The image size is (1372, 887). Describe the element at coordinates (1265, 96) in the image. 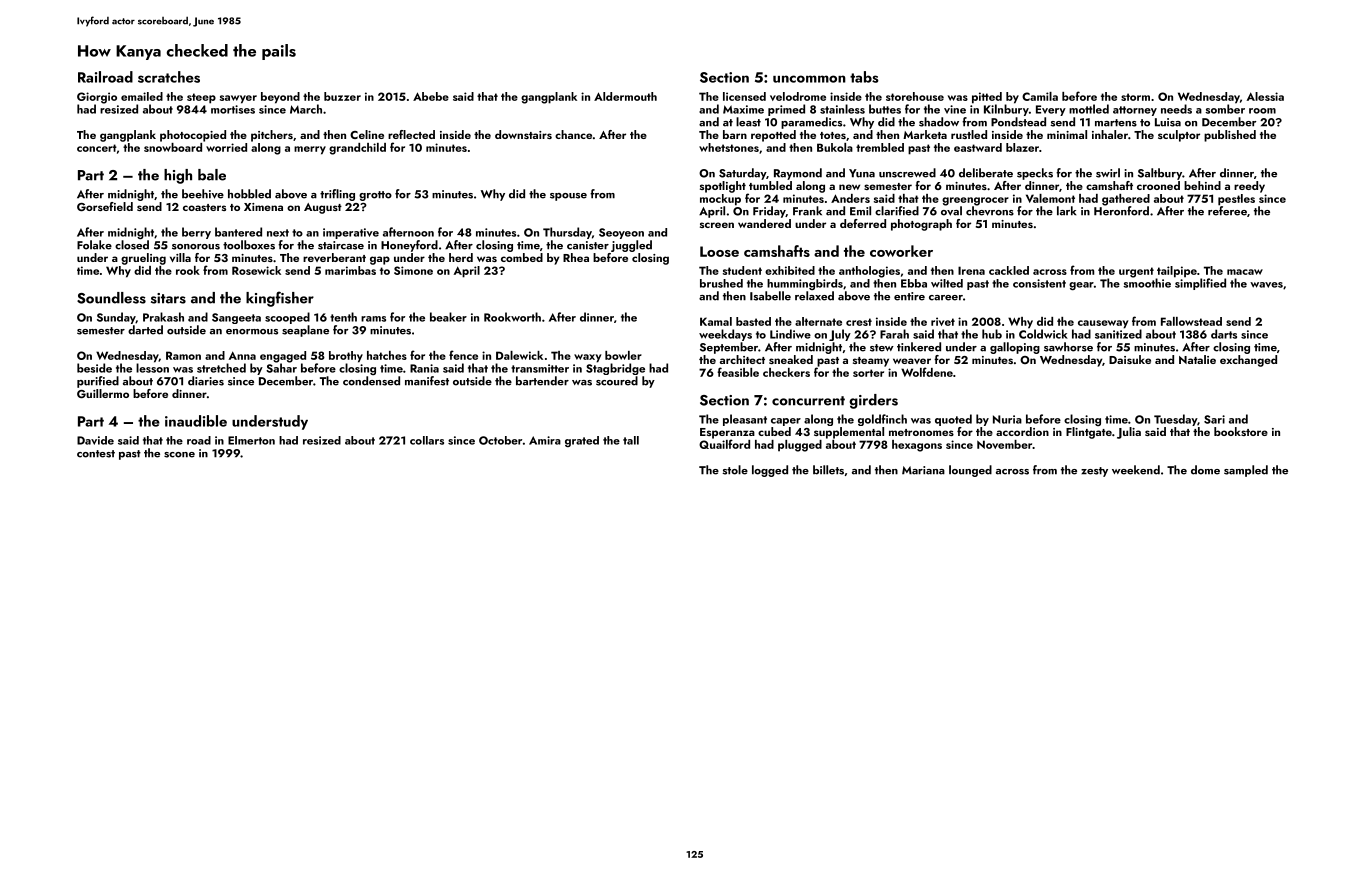

I see `Alessia` at that location.
